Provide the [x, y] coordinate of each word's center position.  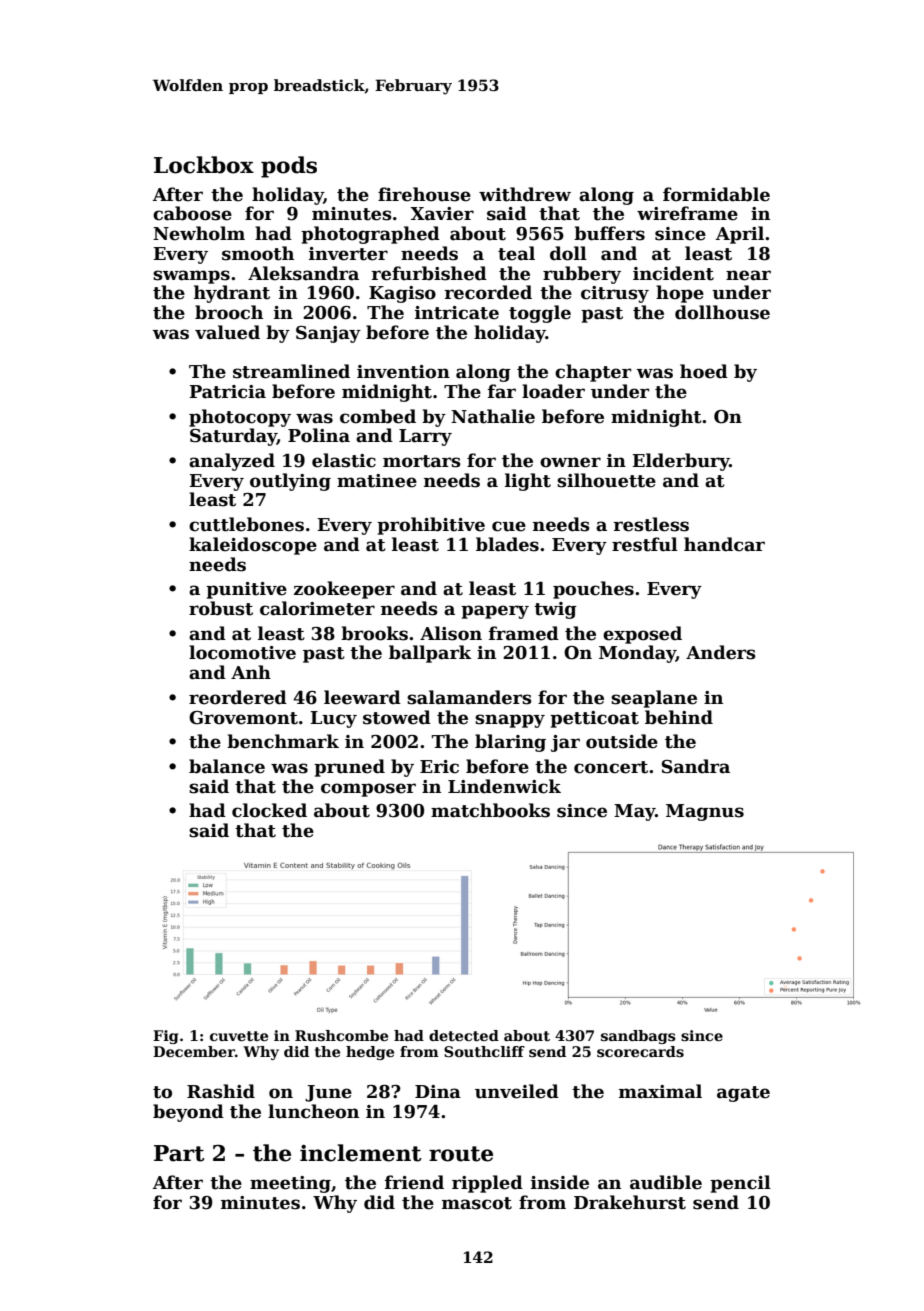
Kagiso [402, 294]
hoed [704, 371]
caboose [192, 213]
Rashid [221, 1091]
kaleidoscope [253, 546]
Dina [438, 1092]
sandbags [638, 1037]
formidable [716, 194]
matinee [377, 481]
